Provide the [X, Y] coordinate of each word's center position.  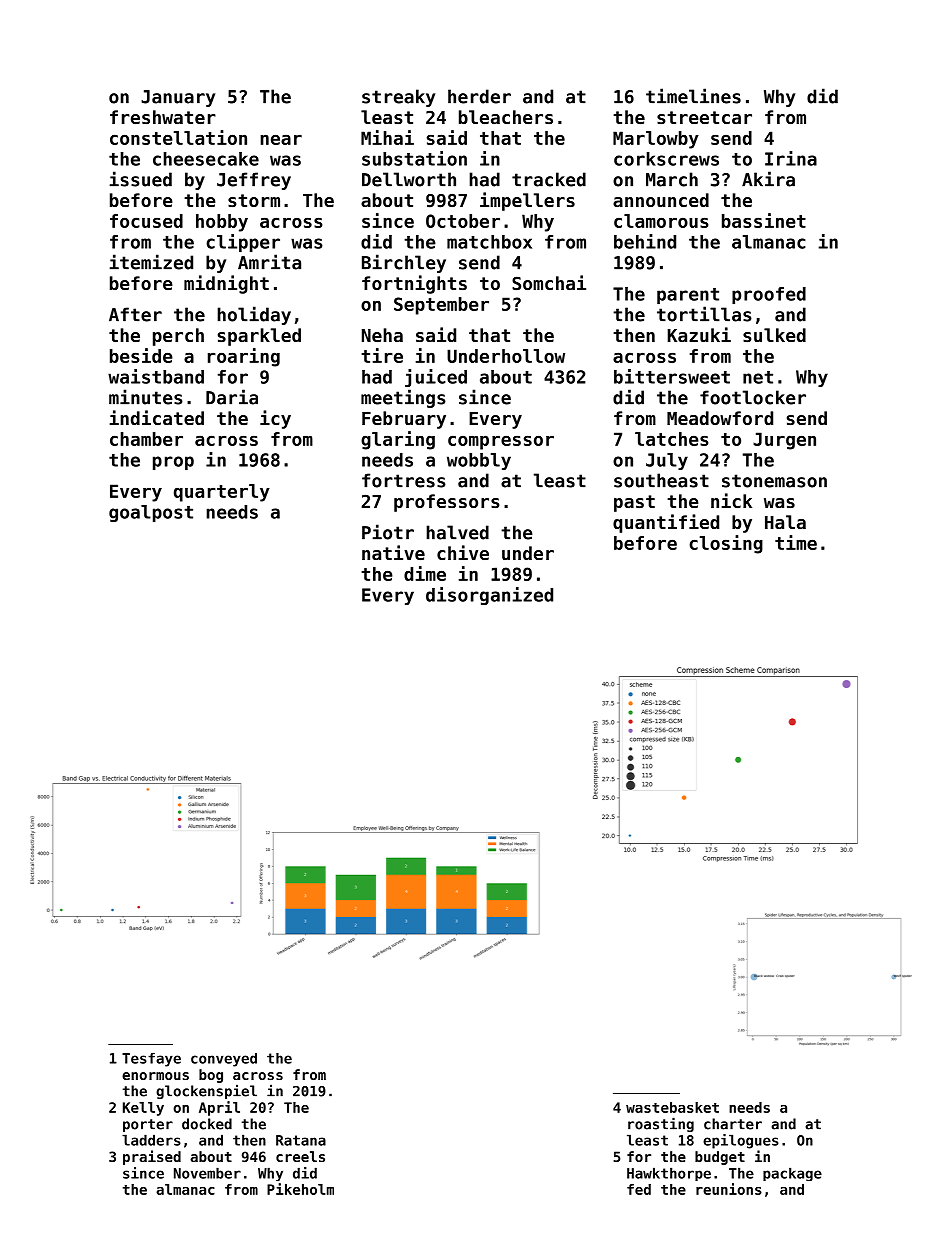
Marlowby [656, 140]
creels [300, 1156]
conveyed [224, 1060]
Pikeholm [300, 1189]
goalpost [151, 513]
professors [447, 503]
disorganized [489, 596]
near [281, 139]
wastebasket [672, 1107]
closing [726, 544]
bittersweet [672, 376]
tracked [549, 179]
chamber [146, 439]
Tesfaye [151, 1060]
